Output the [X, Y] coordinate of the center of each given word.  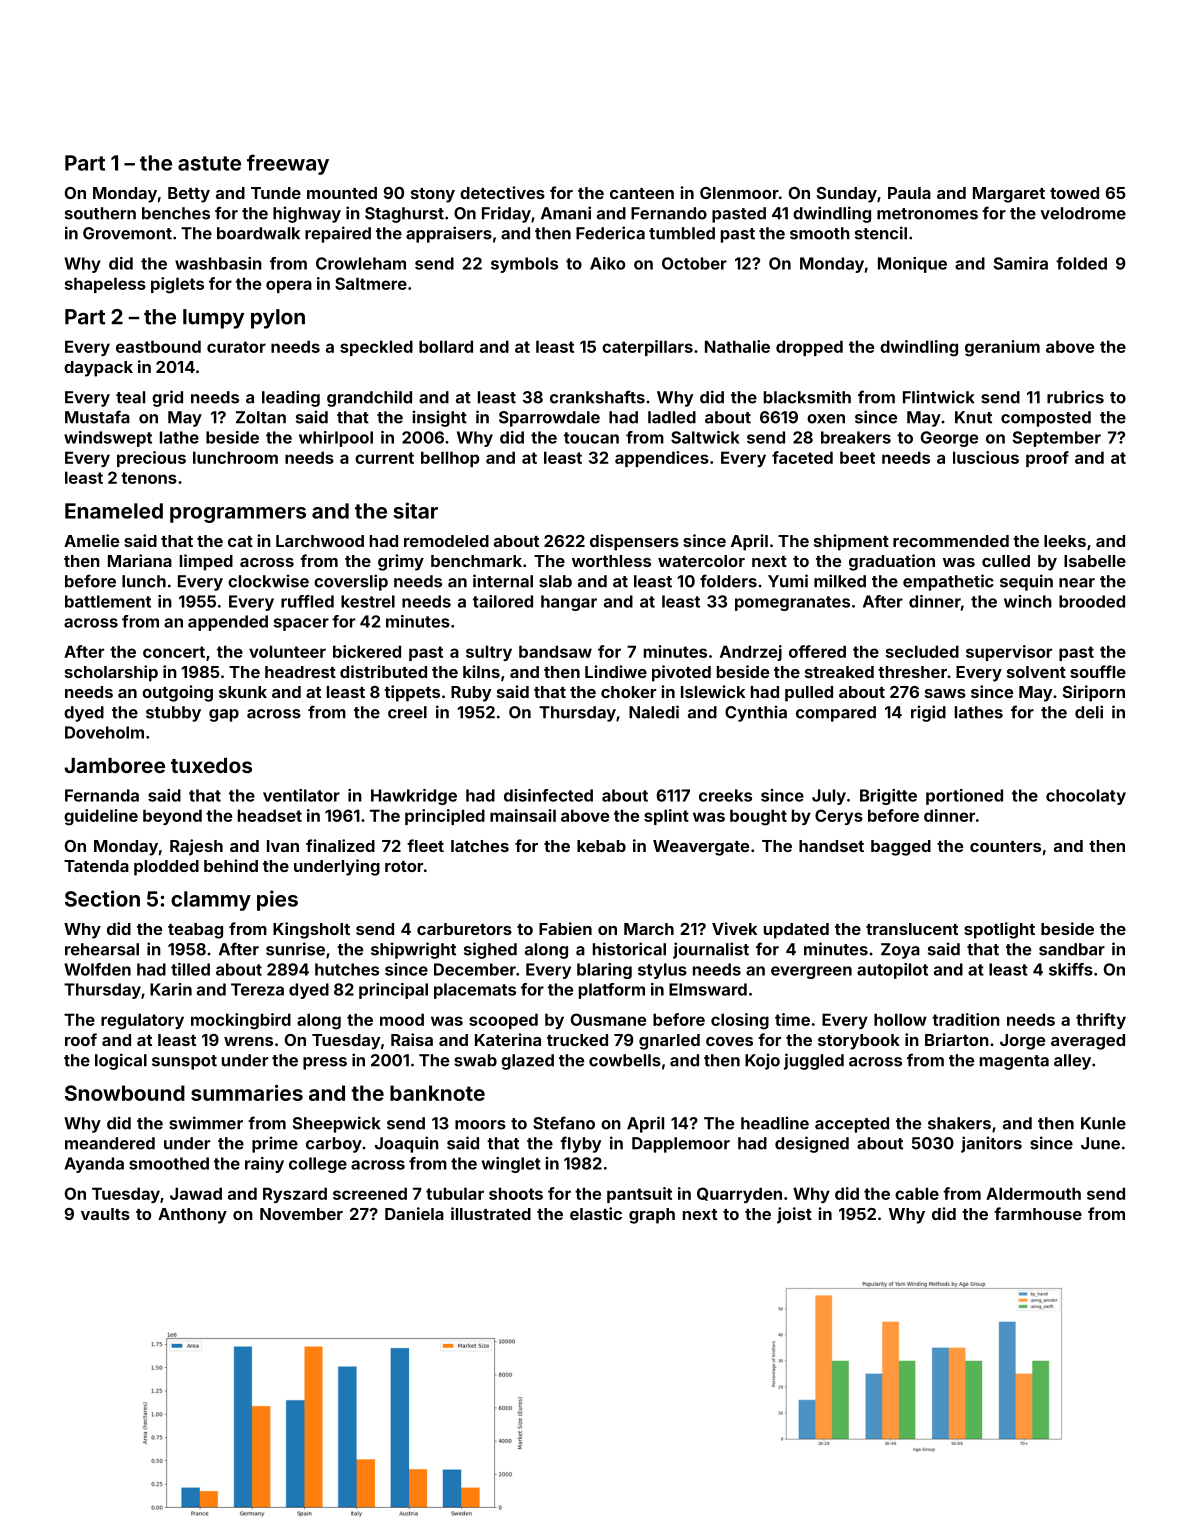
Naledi [654, 712]
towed [1074, 193]
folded [1081, 263]
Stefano [564, 1123]
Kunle [1103, 1123]
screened [370, 1193]
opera [289, 286]
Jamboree [114, 765]
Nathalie [737, 346]
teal [130, 397]
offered [817, 651]
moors [480, 1125]
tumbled [682, 233]
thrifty [1101, 1021]
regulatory [142, 1021]
